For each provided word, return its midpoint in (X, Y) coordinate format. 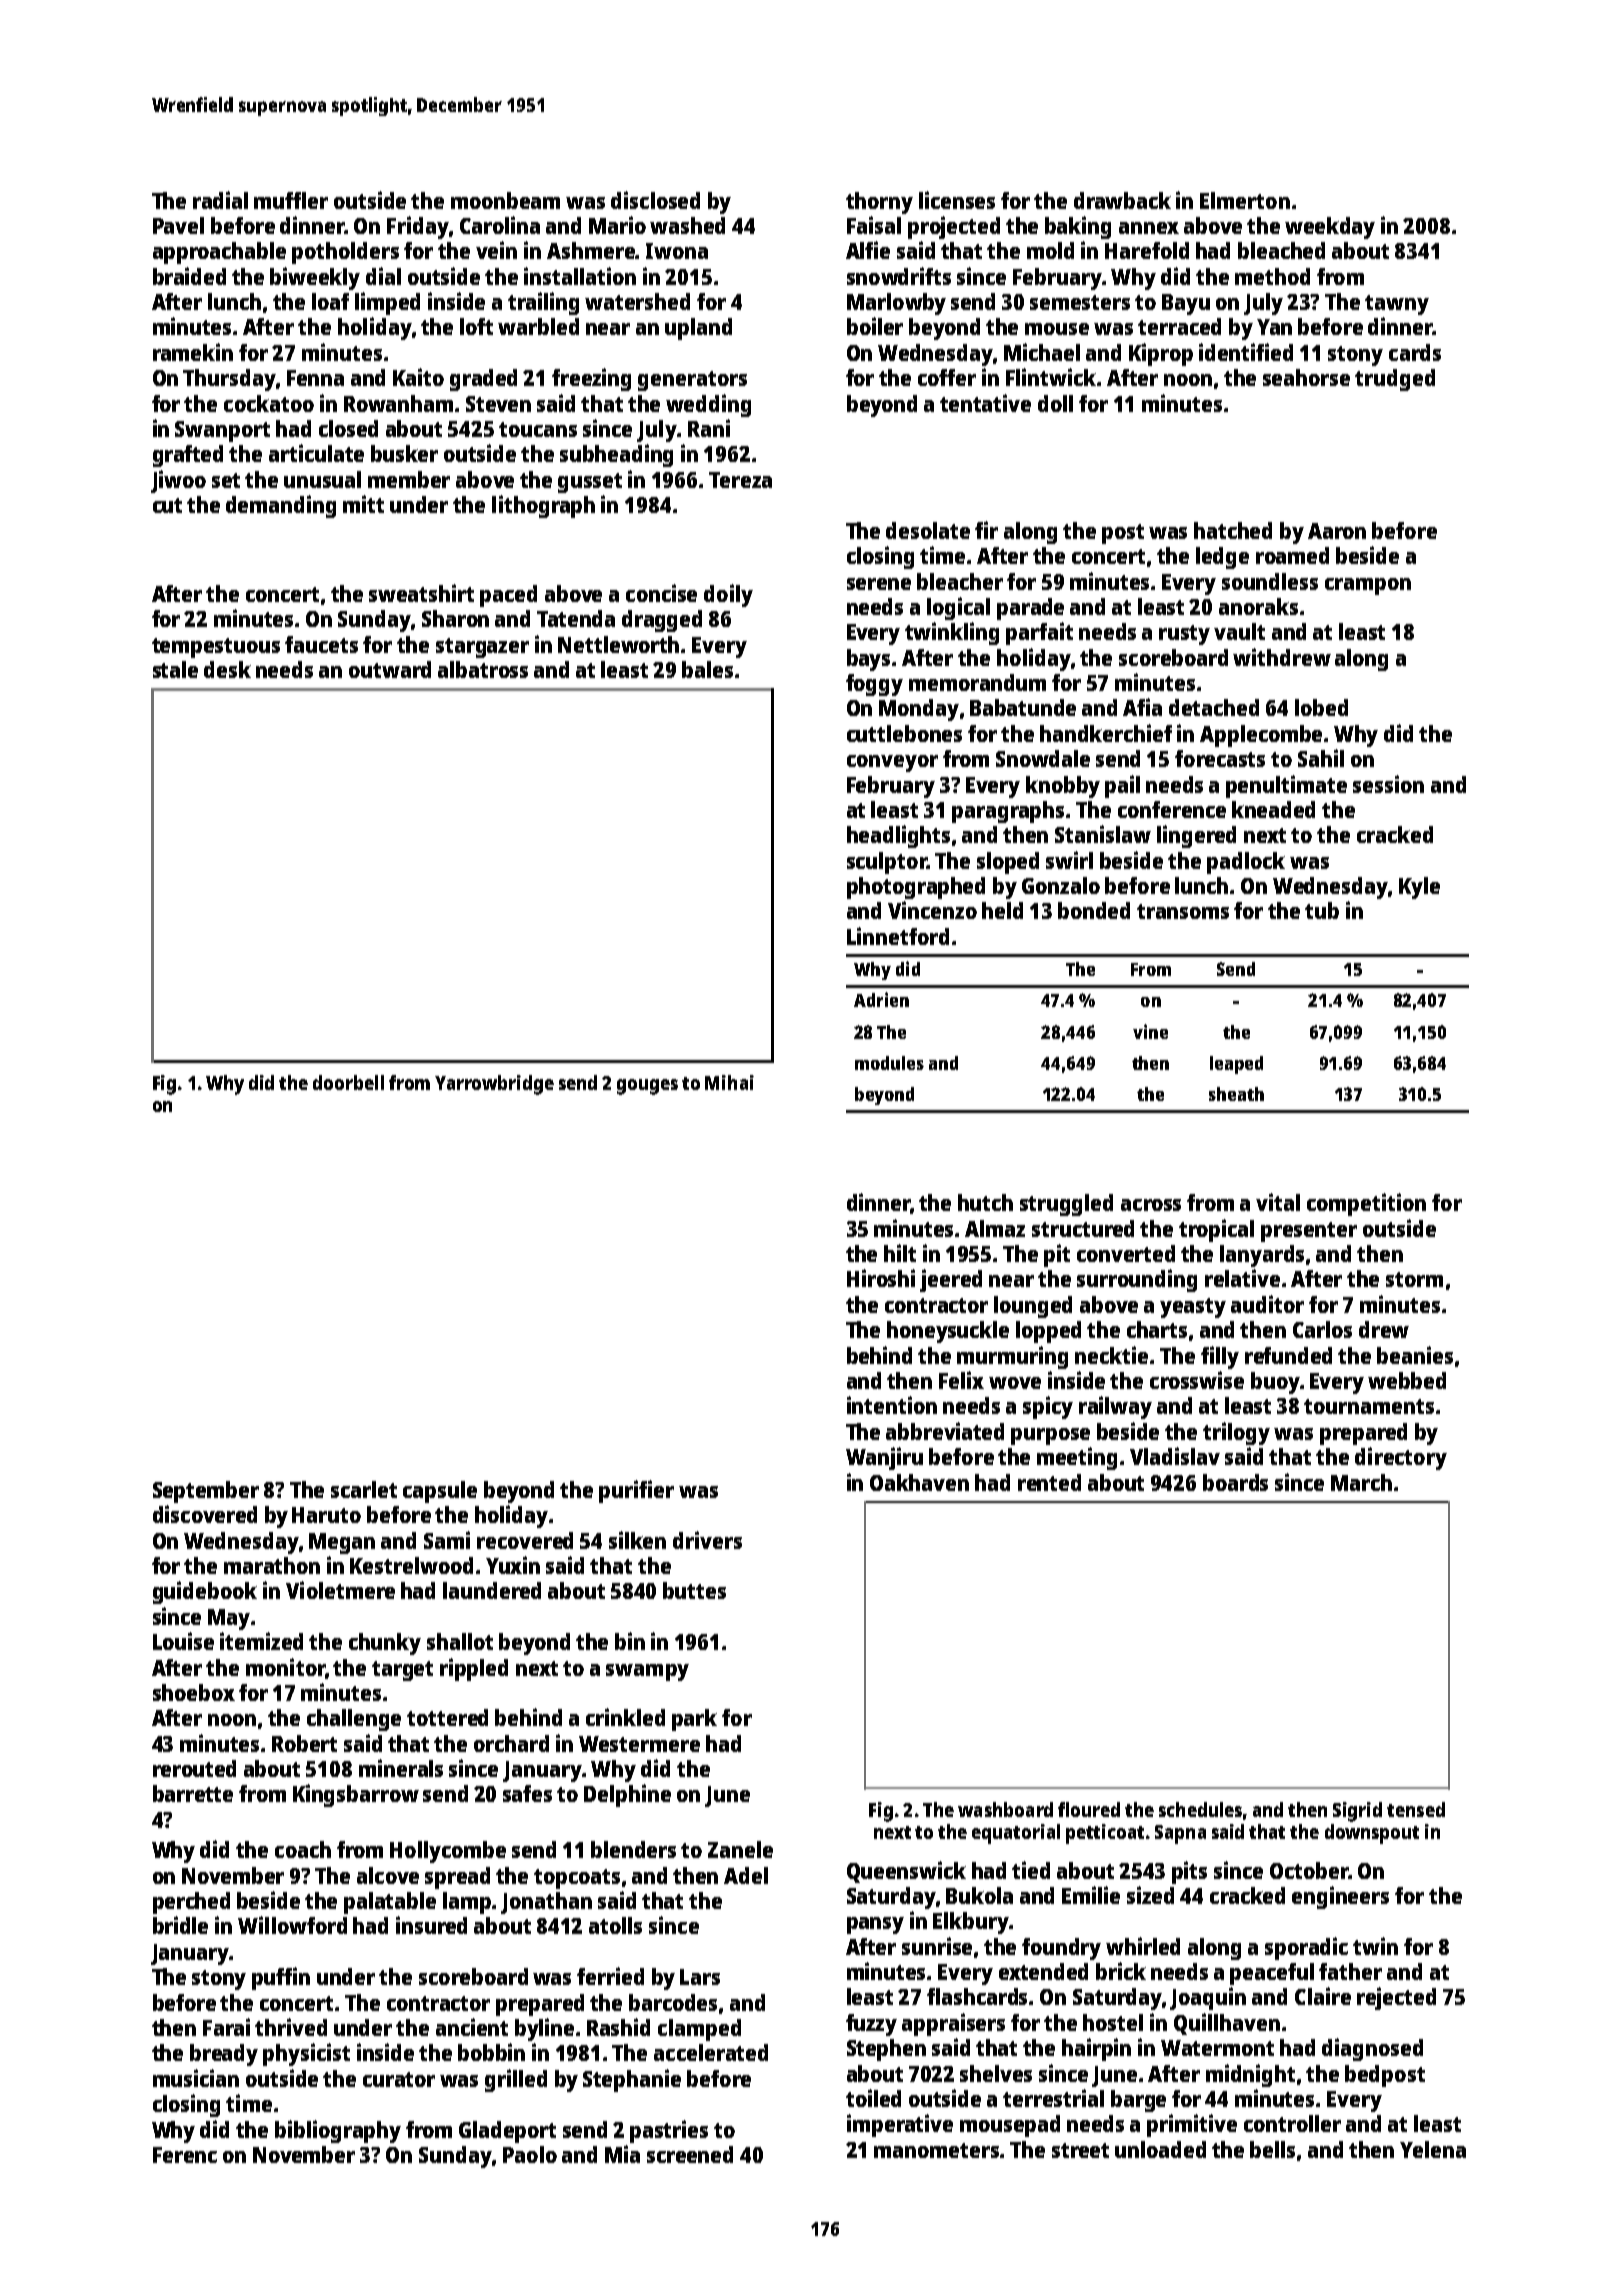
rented (1049, 1482)
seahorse (1306, 377)
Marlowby (896, 304)
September (206, 1492)
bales (707, 669)
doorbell (348, 1082)
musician (196, 2078)
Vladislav (1175, 1456)
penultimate (1286, 786)
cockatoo (269, 403)
